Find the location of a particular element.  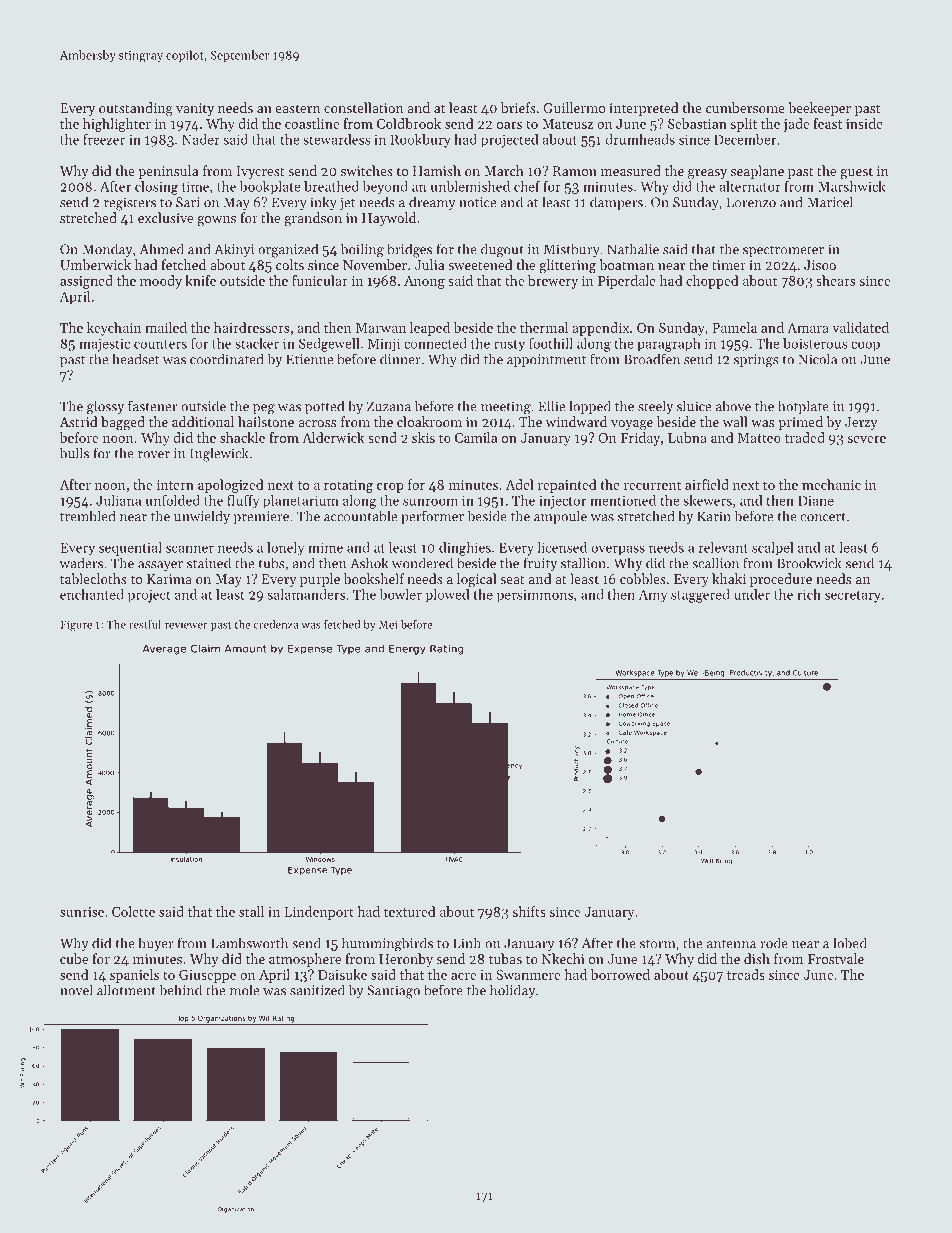

Lindenport is located at coordinates (319, 913).
